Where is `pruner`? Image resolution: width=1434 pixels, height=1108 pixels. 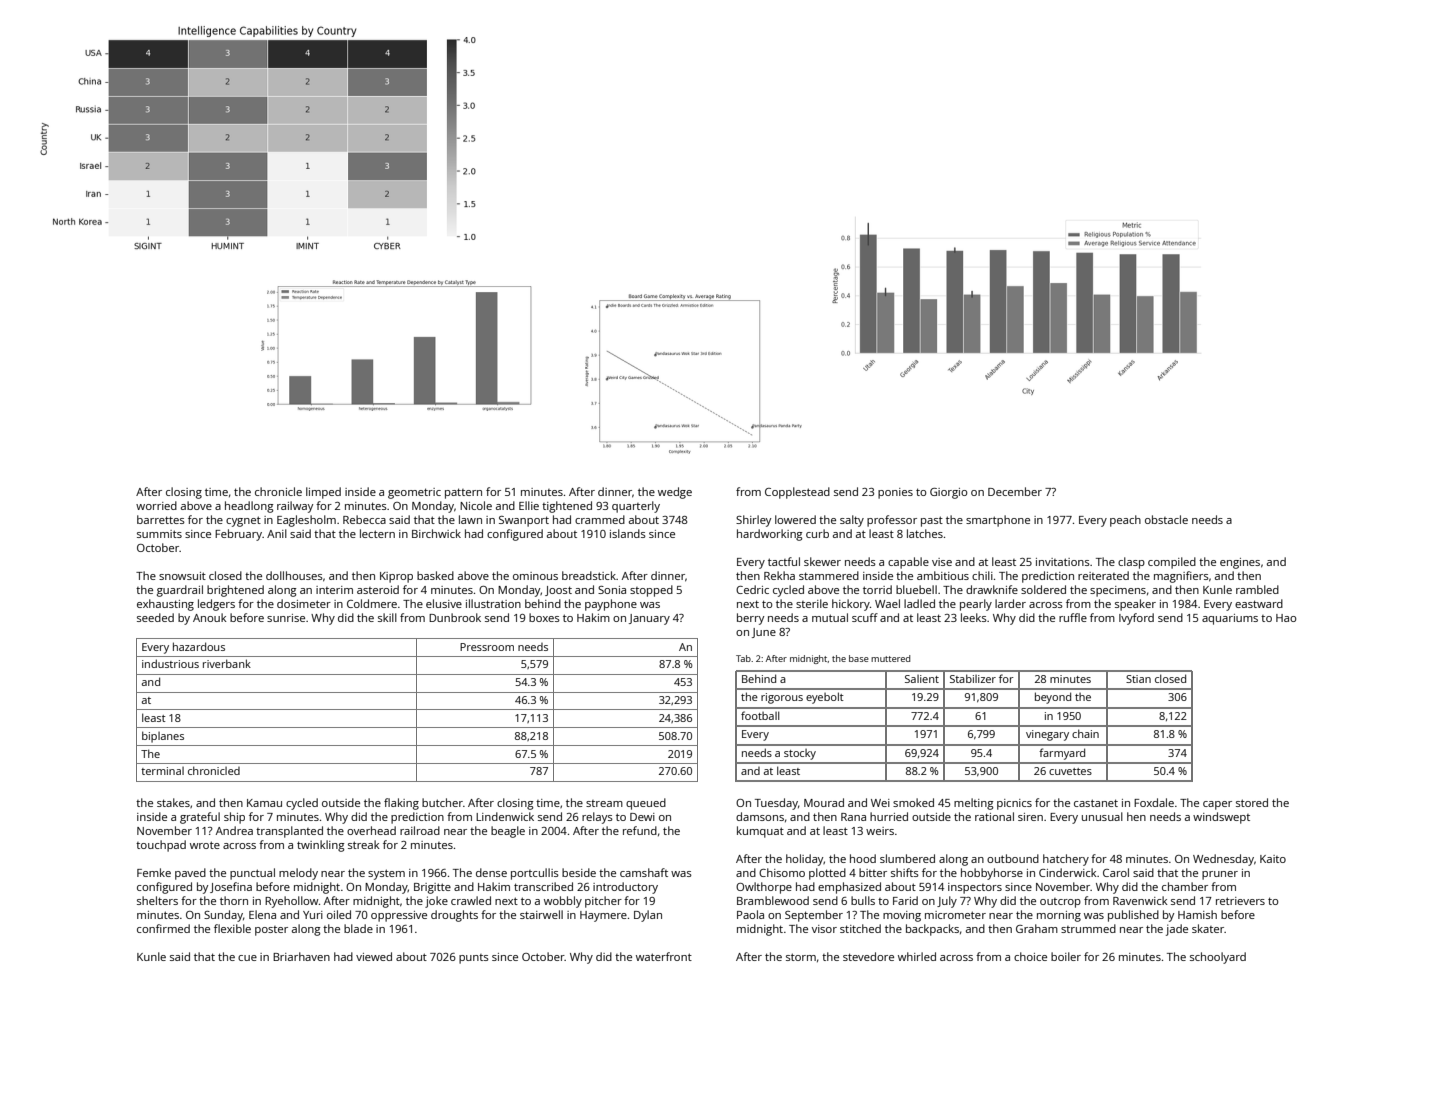 pruner is located at coordinates (1220, 875).
